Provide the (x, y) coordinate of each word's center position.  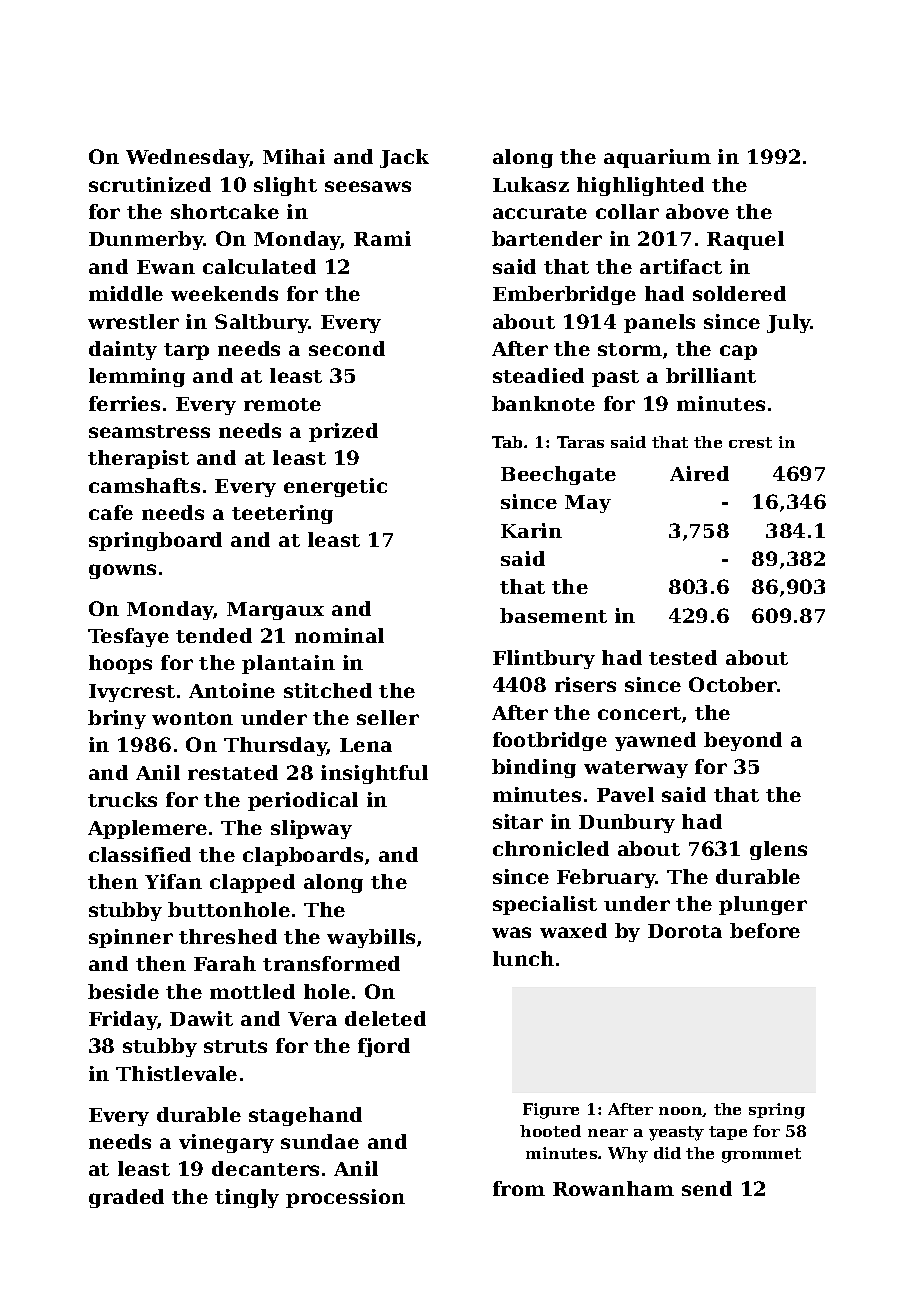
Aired (699, 473)
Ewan (166, 267)
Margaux (275, 611)
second (347, 348)
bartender (547, 238)
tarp (186, 351)
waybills (371, 938)
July (789, 323)
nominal (339, 635)
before (765, 930)
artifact (681, 266)
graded (126, 1198)
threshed (228, 936)
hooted (550, 1131)
